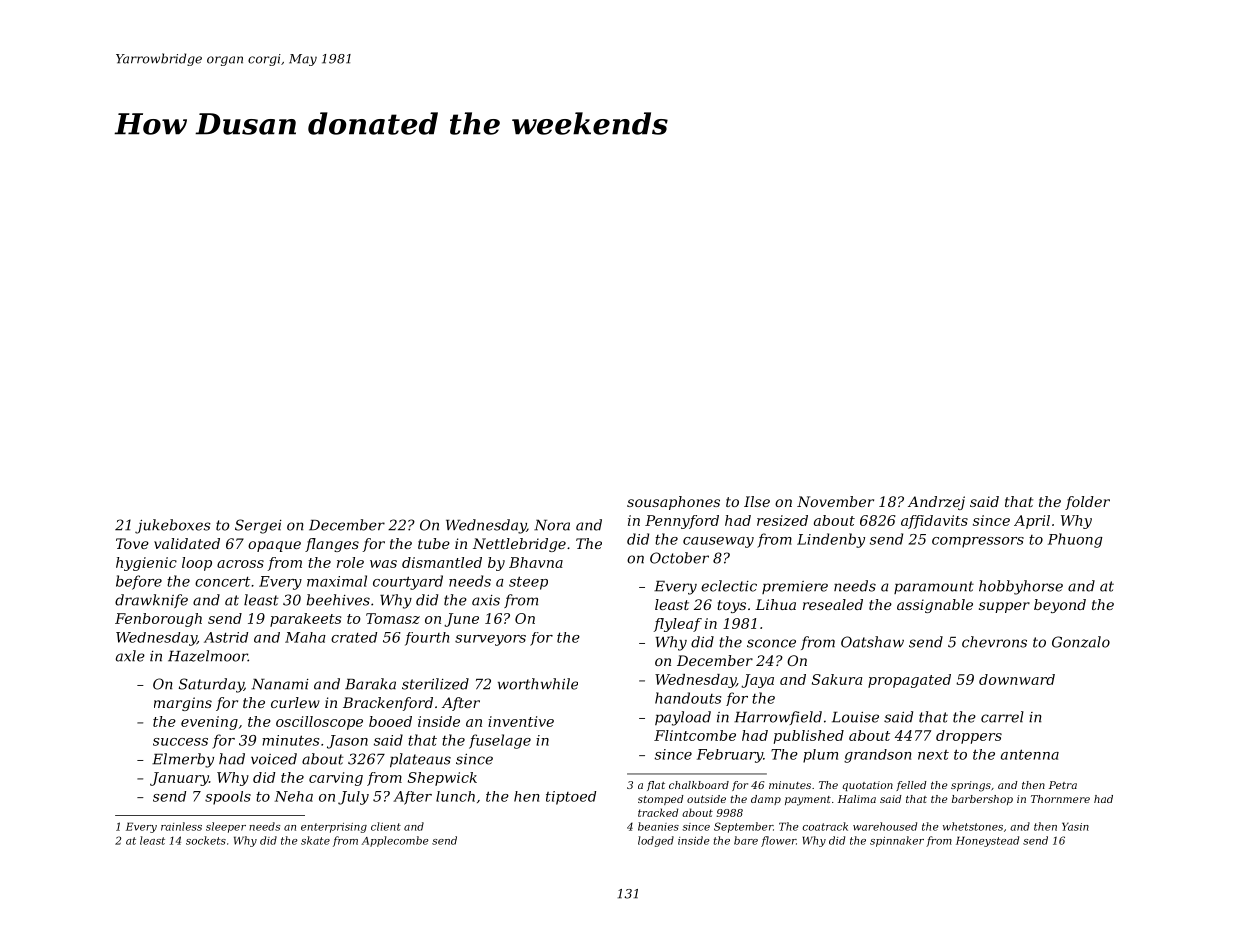  I want to click on Jason, so click(347, 742).
